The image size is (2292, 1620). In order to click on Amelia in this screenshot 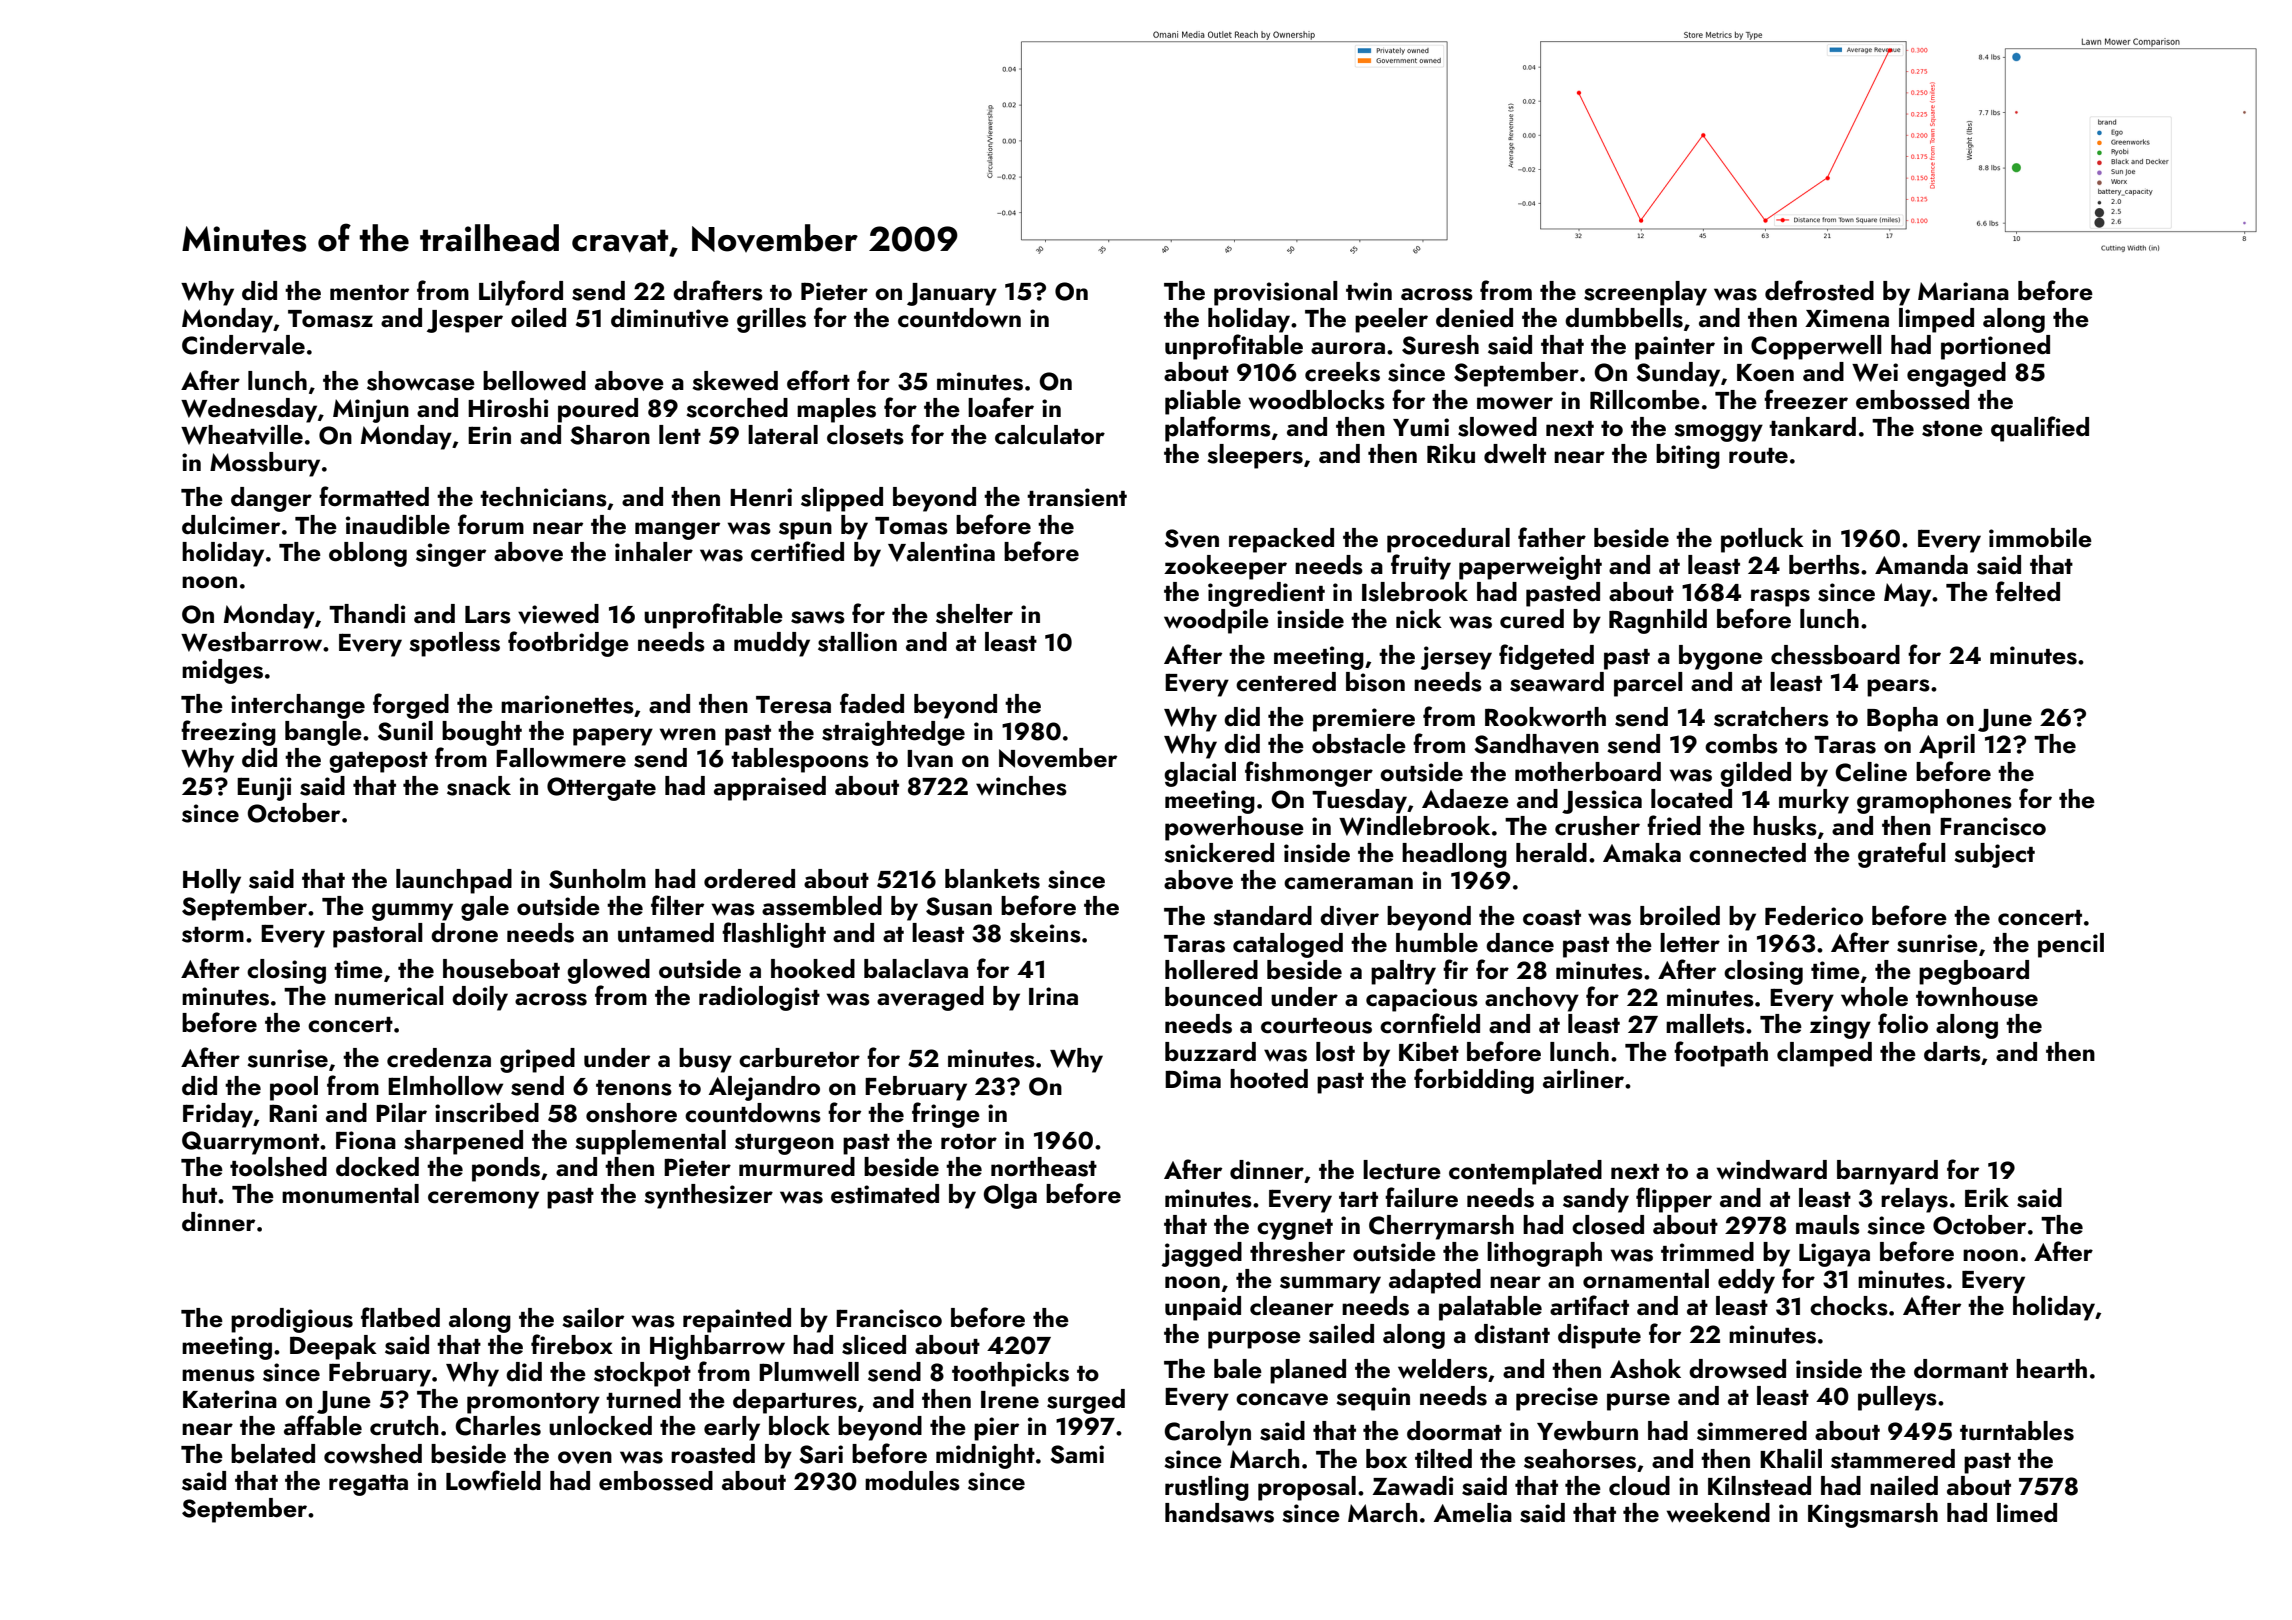, I will do `click(1473, 1513)`.
